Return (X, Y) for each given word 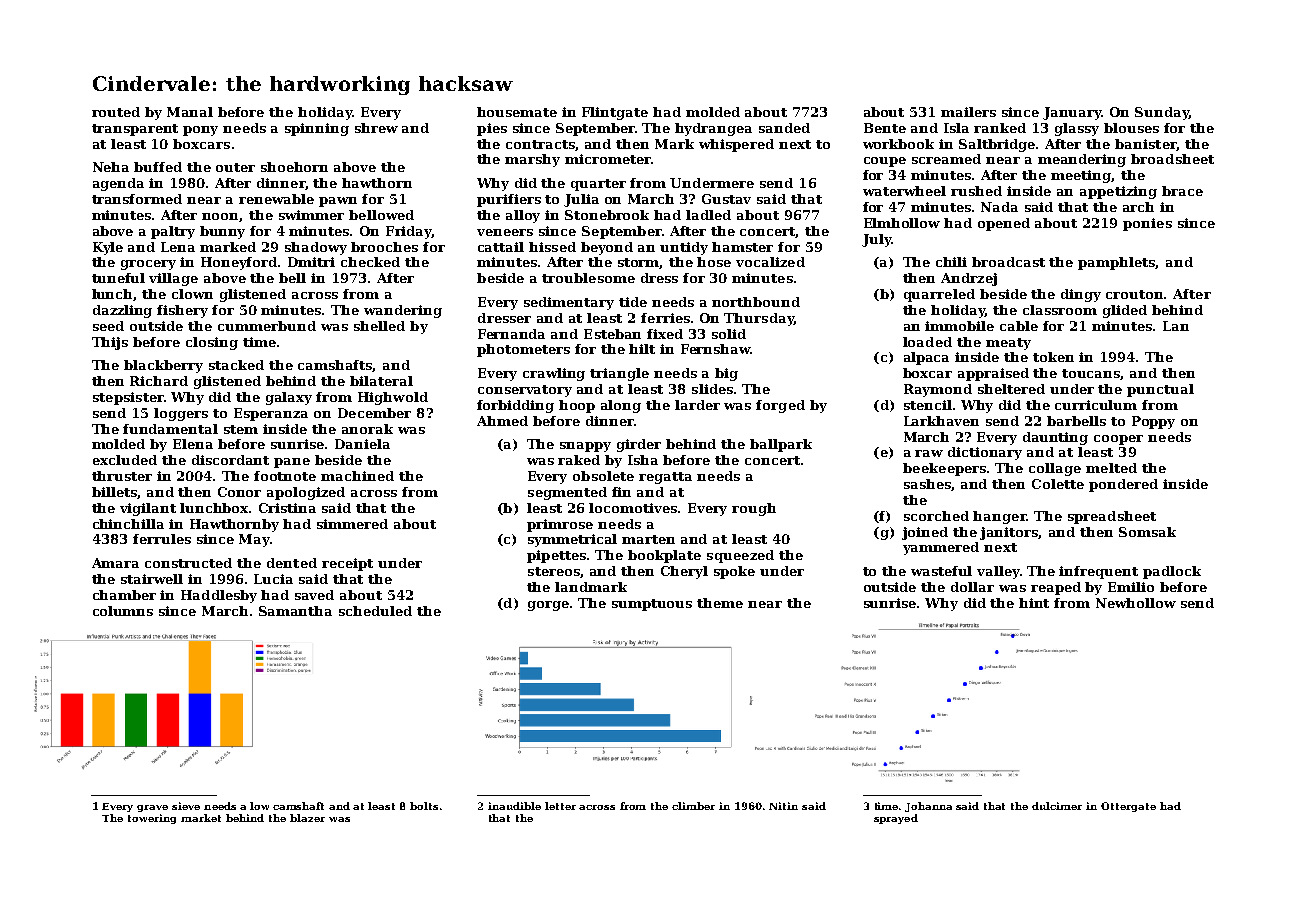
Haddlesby (219, 596)
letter (560, 806)
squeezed (740, 556)
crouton (1135, 294)
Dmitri (311, 262)
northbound (756, 302)
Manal (190, 112)
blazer (307, 818)
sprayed (896, 819)
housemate (517, 112)
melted (1111, 468)
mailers (968, 112)
